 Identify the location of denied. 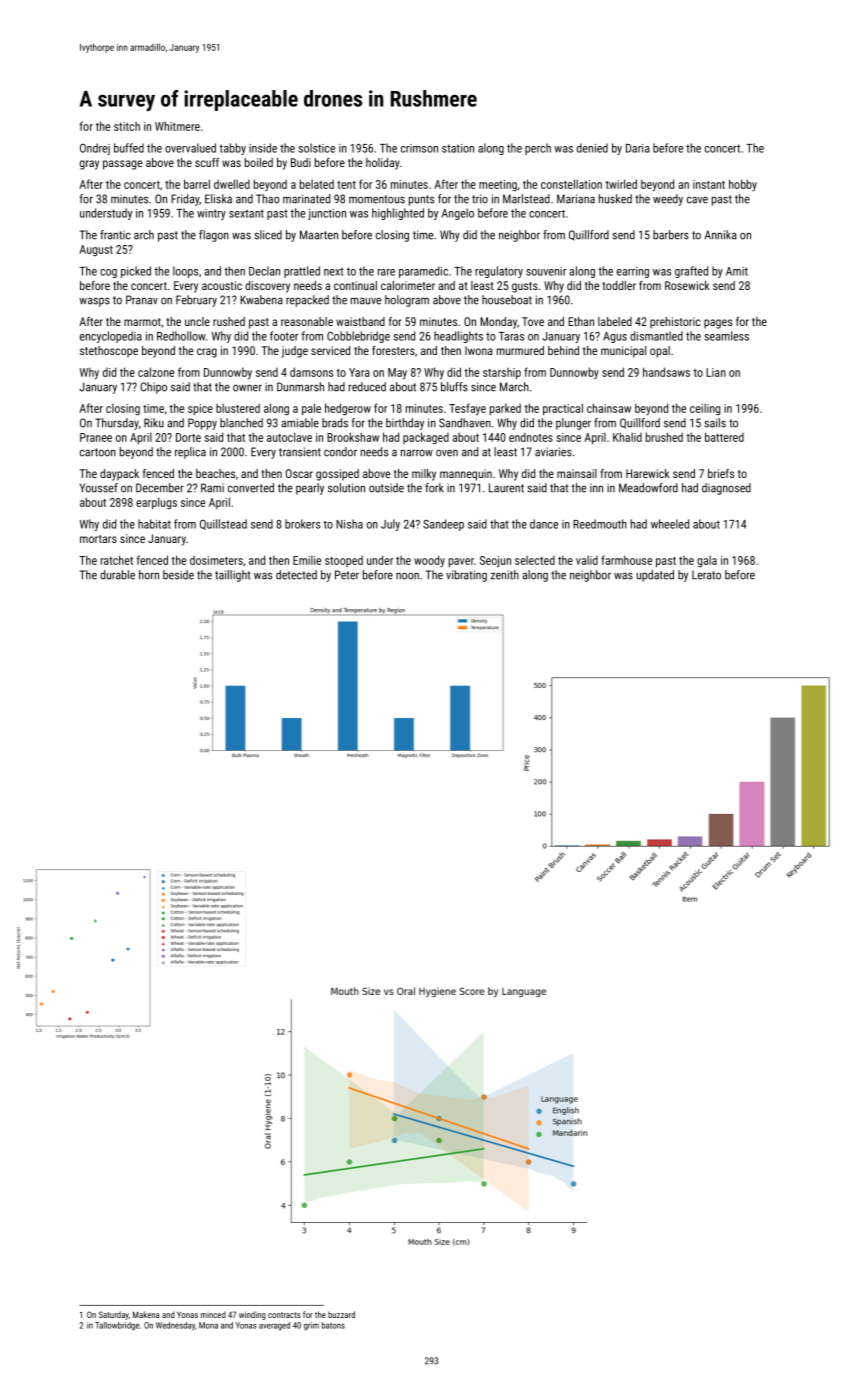
(592, 148).
